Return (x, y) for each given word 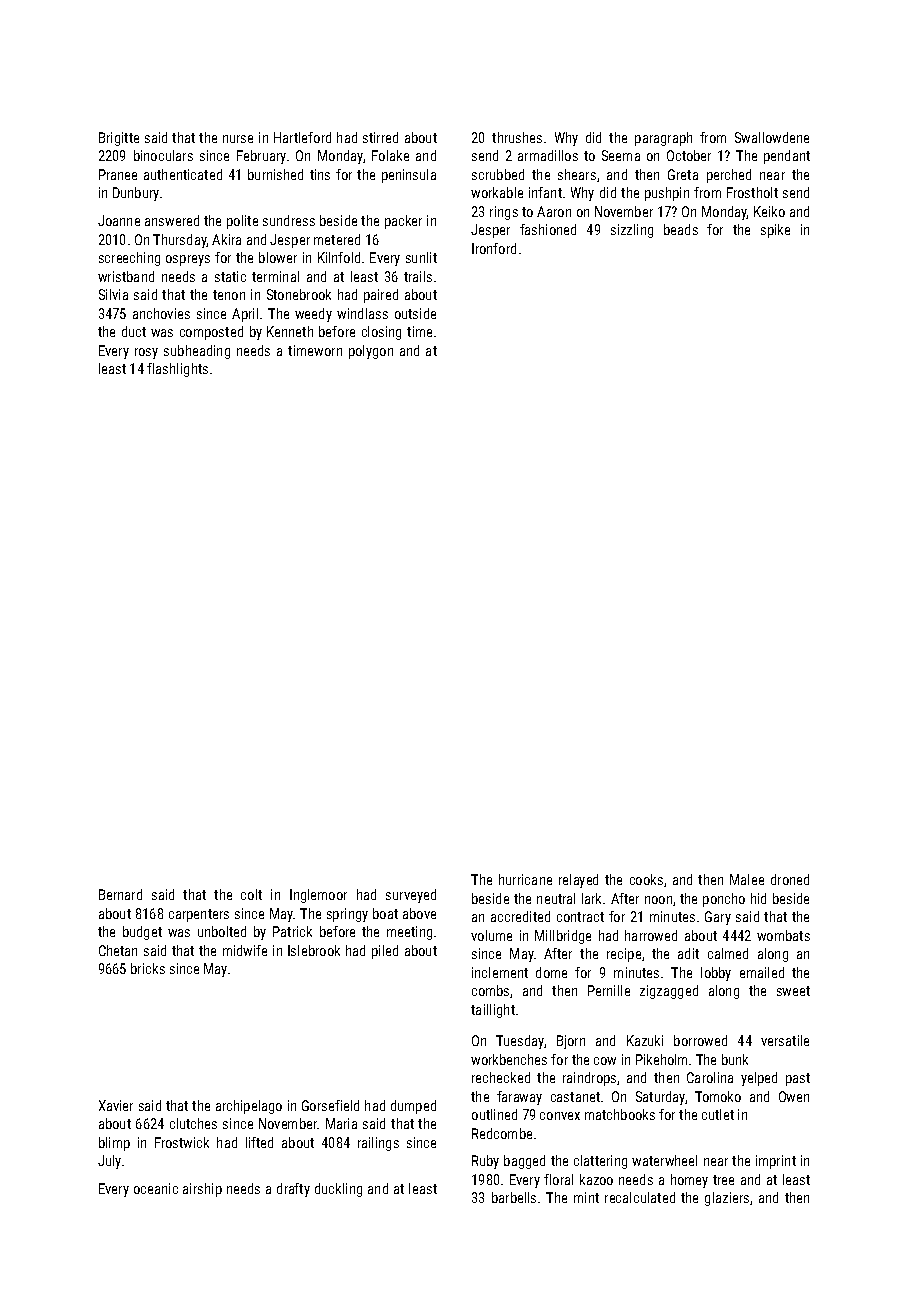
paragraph (663, 139)
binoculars (163, 155)
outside (415, 313)
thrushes (517, 137)
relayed (578, 881)
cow (605, 1061)
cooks (646, 879)
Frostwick (182, 1142)
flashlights (177, 370)
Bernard (120, 894)
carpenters (199, 915)
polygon (371, 352)
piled (385, 952)
